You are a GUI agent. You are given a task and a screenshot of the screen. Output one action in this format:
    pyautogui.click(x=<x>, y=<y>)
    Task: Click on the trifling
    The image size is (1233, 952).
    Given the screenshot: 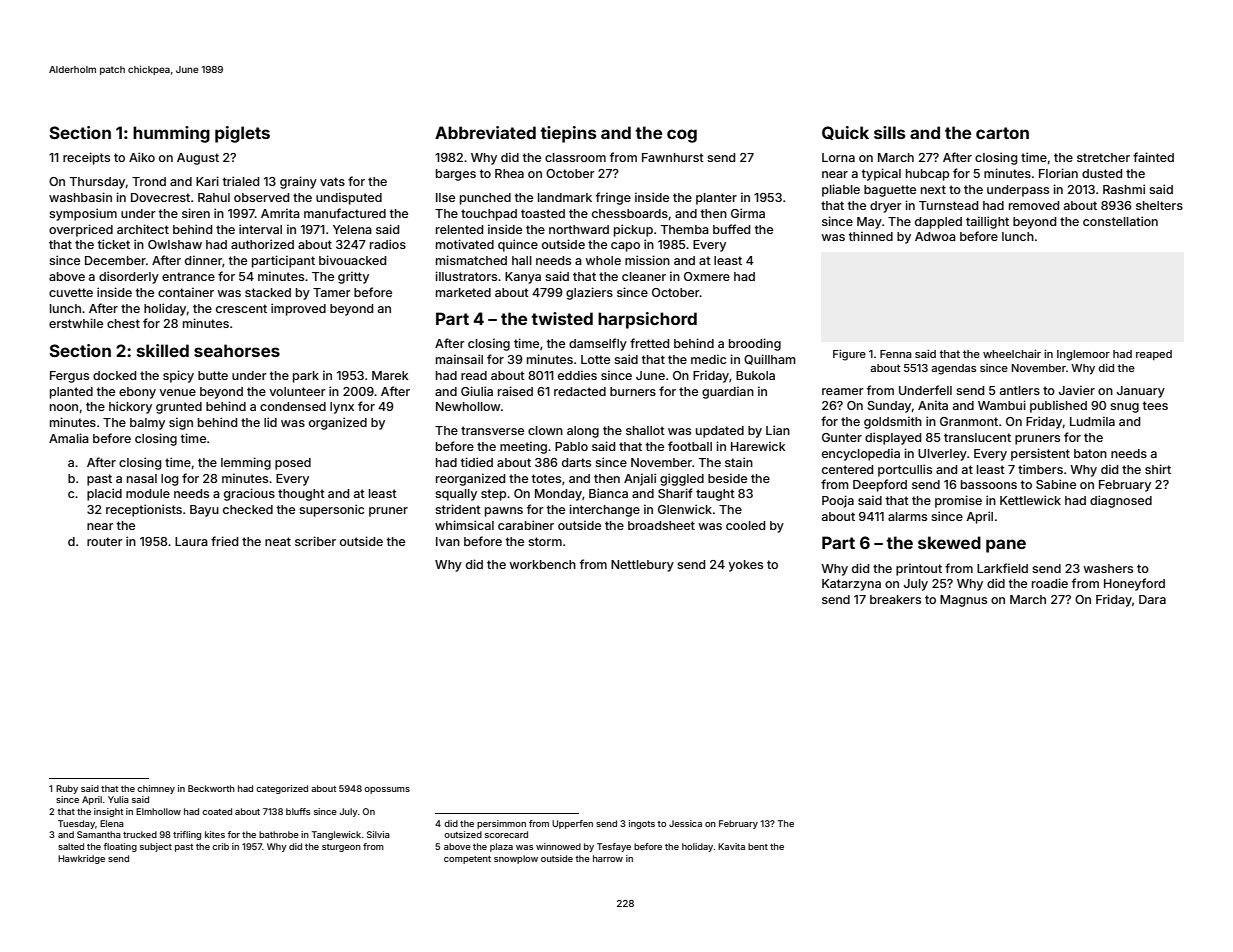 What is the action you would take?
    pyautogui.click(x=187, y=835)
